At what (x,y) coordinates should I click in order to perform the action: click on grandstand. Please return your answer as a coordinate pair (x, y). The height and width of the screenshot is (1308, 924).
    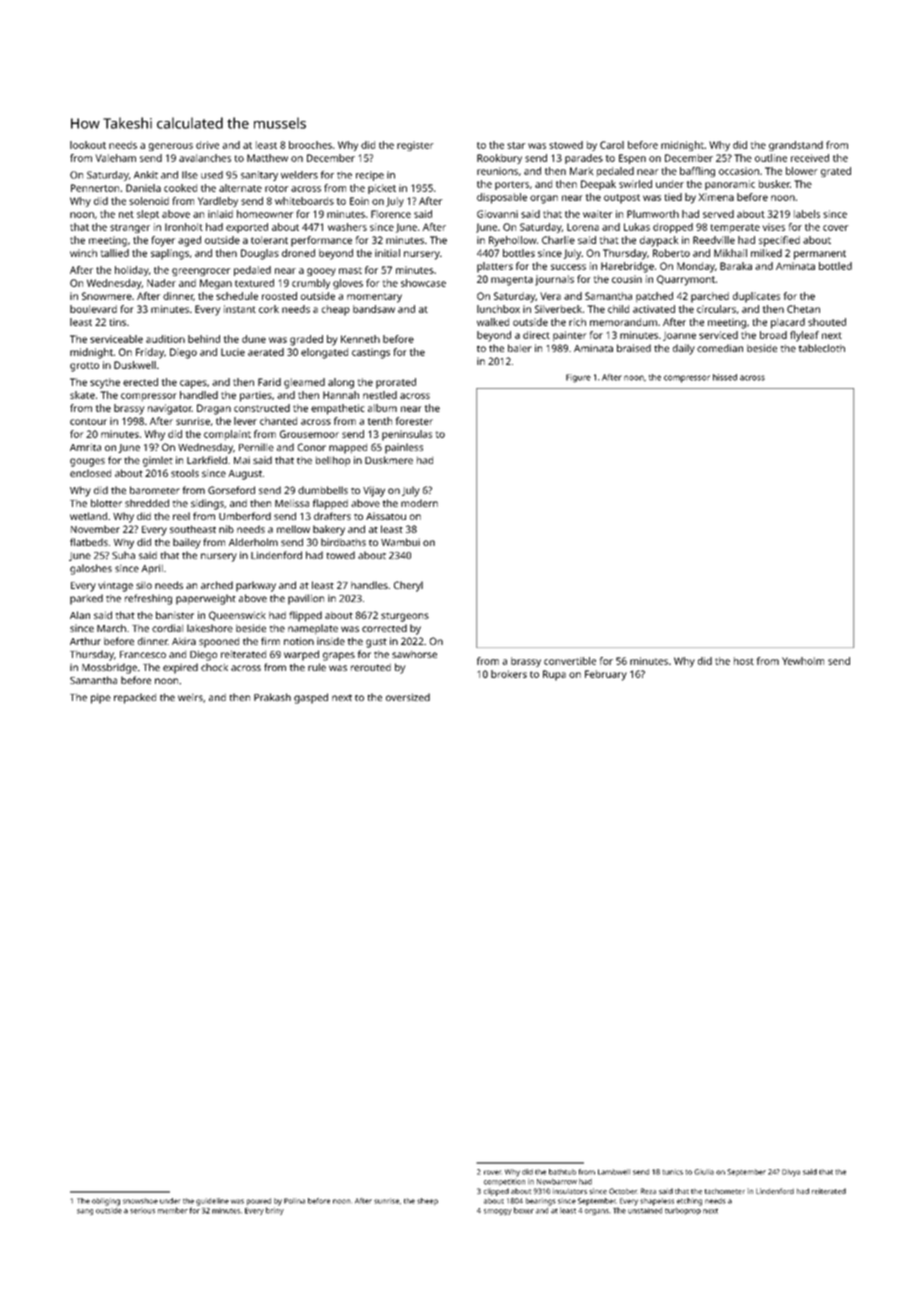
    Looking at the image, I should click on (796, 146).
